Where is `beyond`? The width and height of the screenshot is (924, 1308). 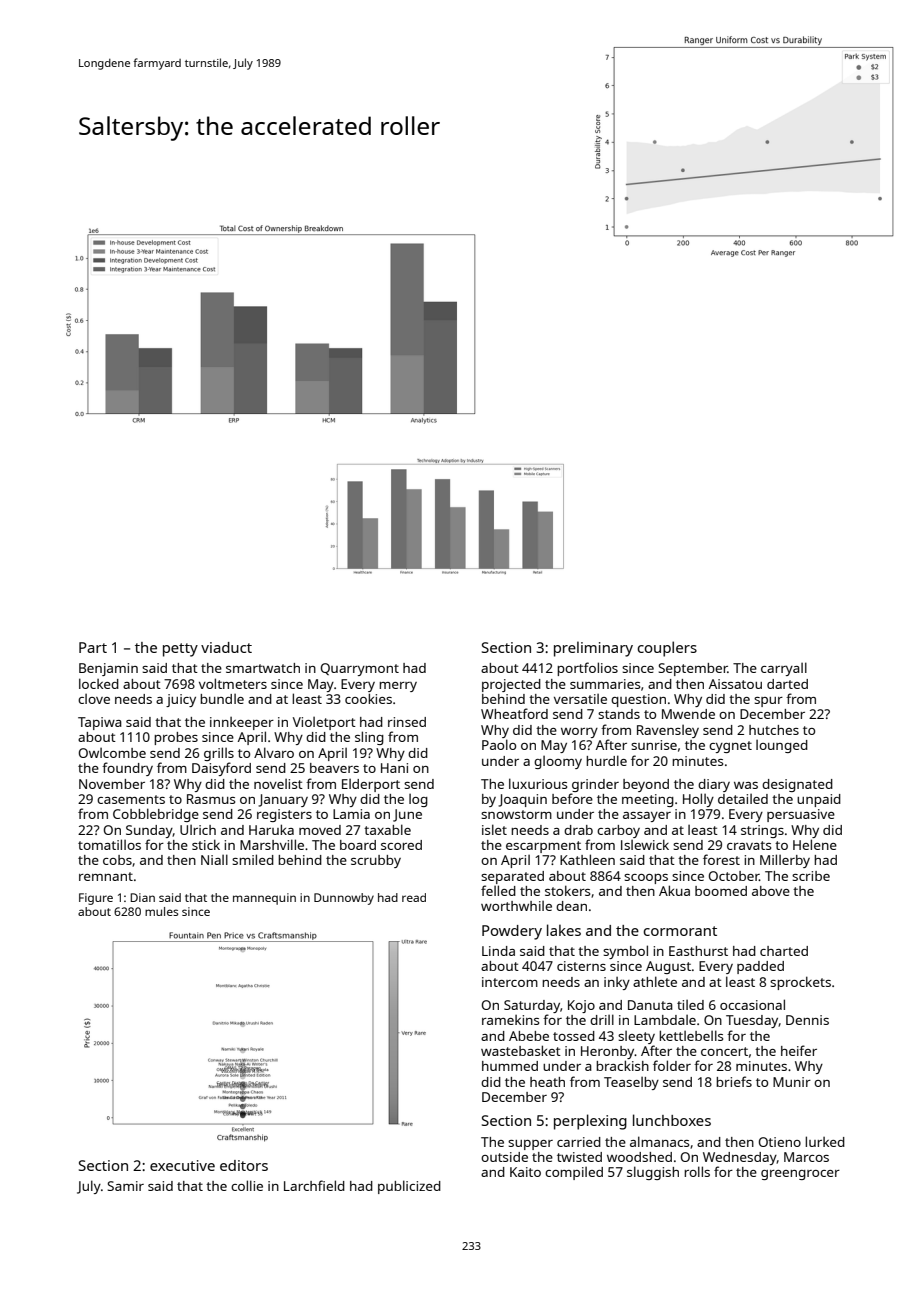 beyond is located at coordinates (646, 785).
